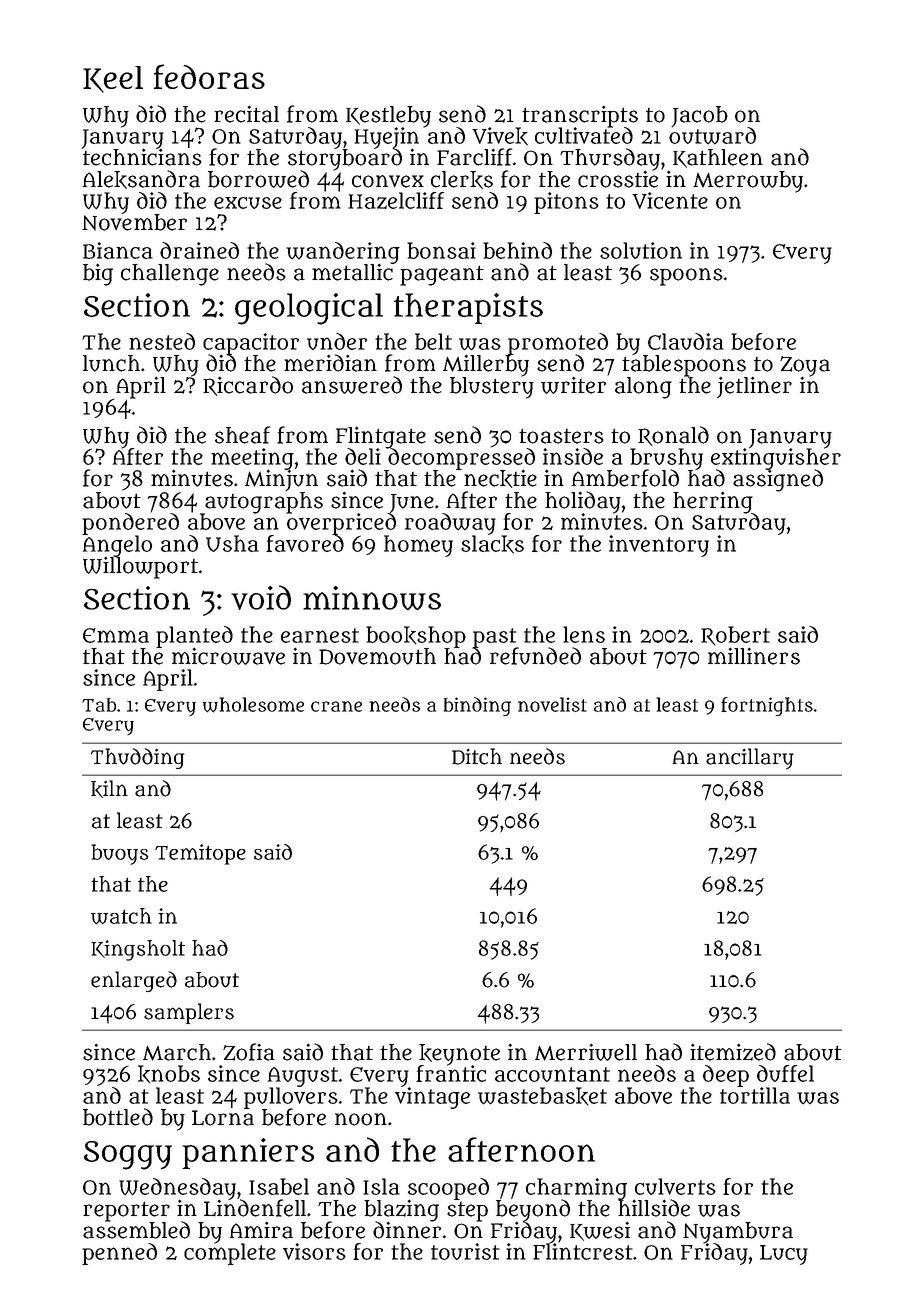 The image size is (924, 1308). Describe the element at coordinates (750, 759) in the image. I see `ancillary` at that location.
